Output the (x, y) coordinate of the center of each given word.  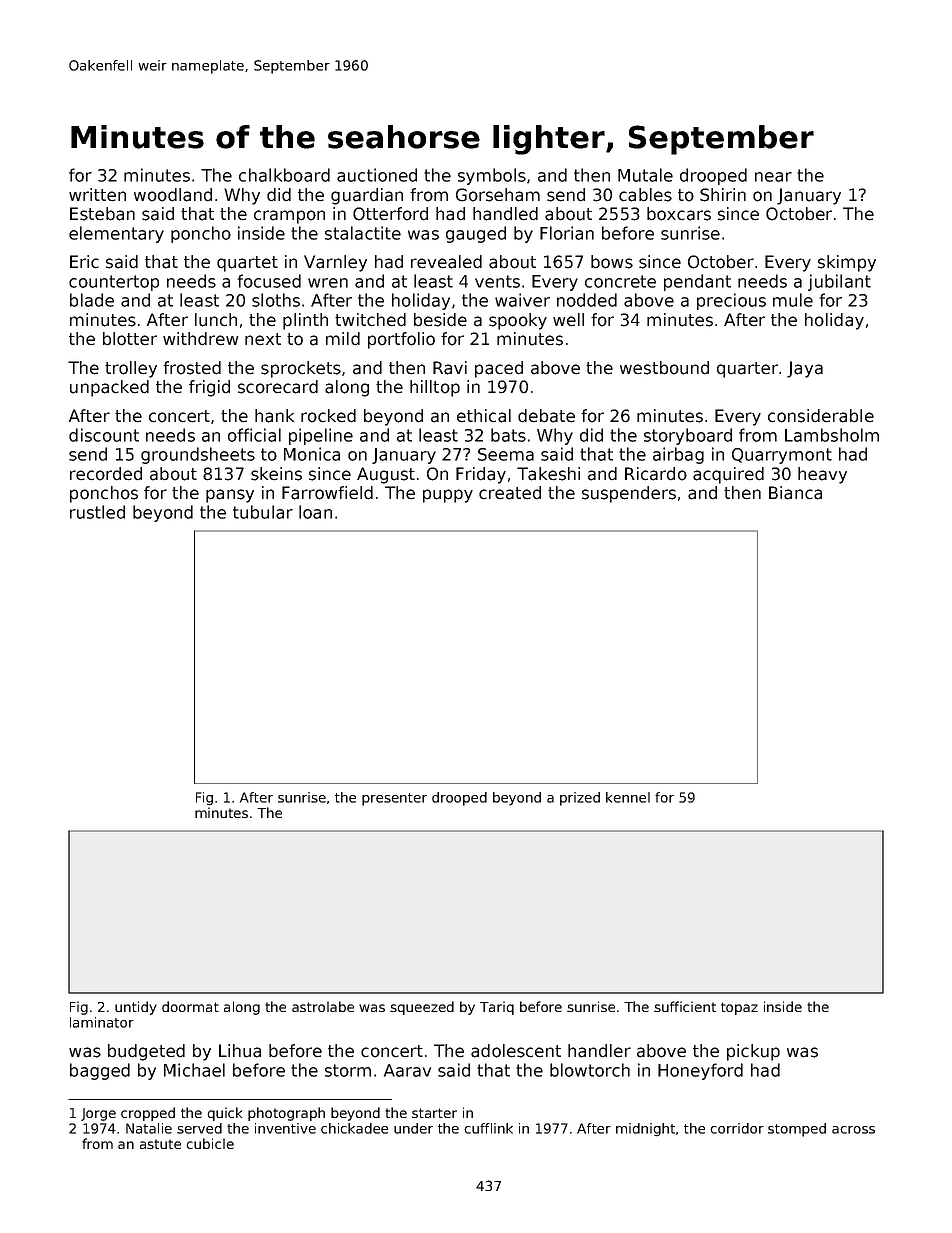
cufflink (488, 1128)
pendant (697, 282)
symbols (492, 176)
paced (499, 369)
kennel (628, 797)
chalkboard (284, 175)
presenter (394, 799)
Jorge (98, 1114)
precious (731, 301)
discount (104, 435)
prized (580, 799)
